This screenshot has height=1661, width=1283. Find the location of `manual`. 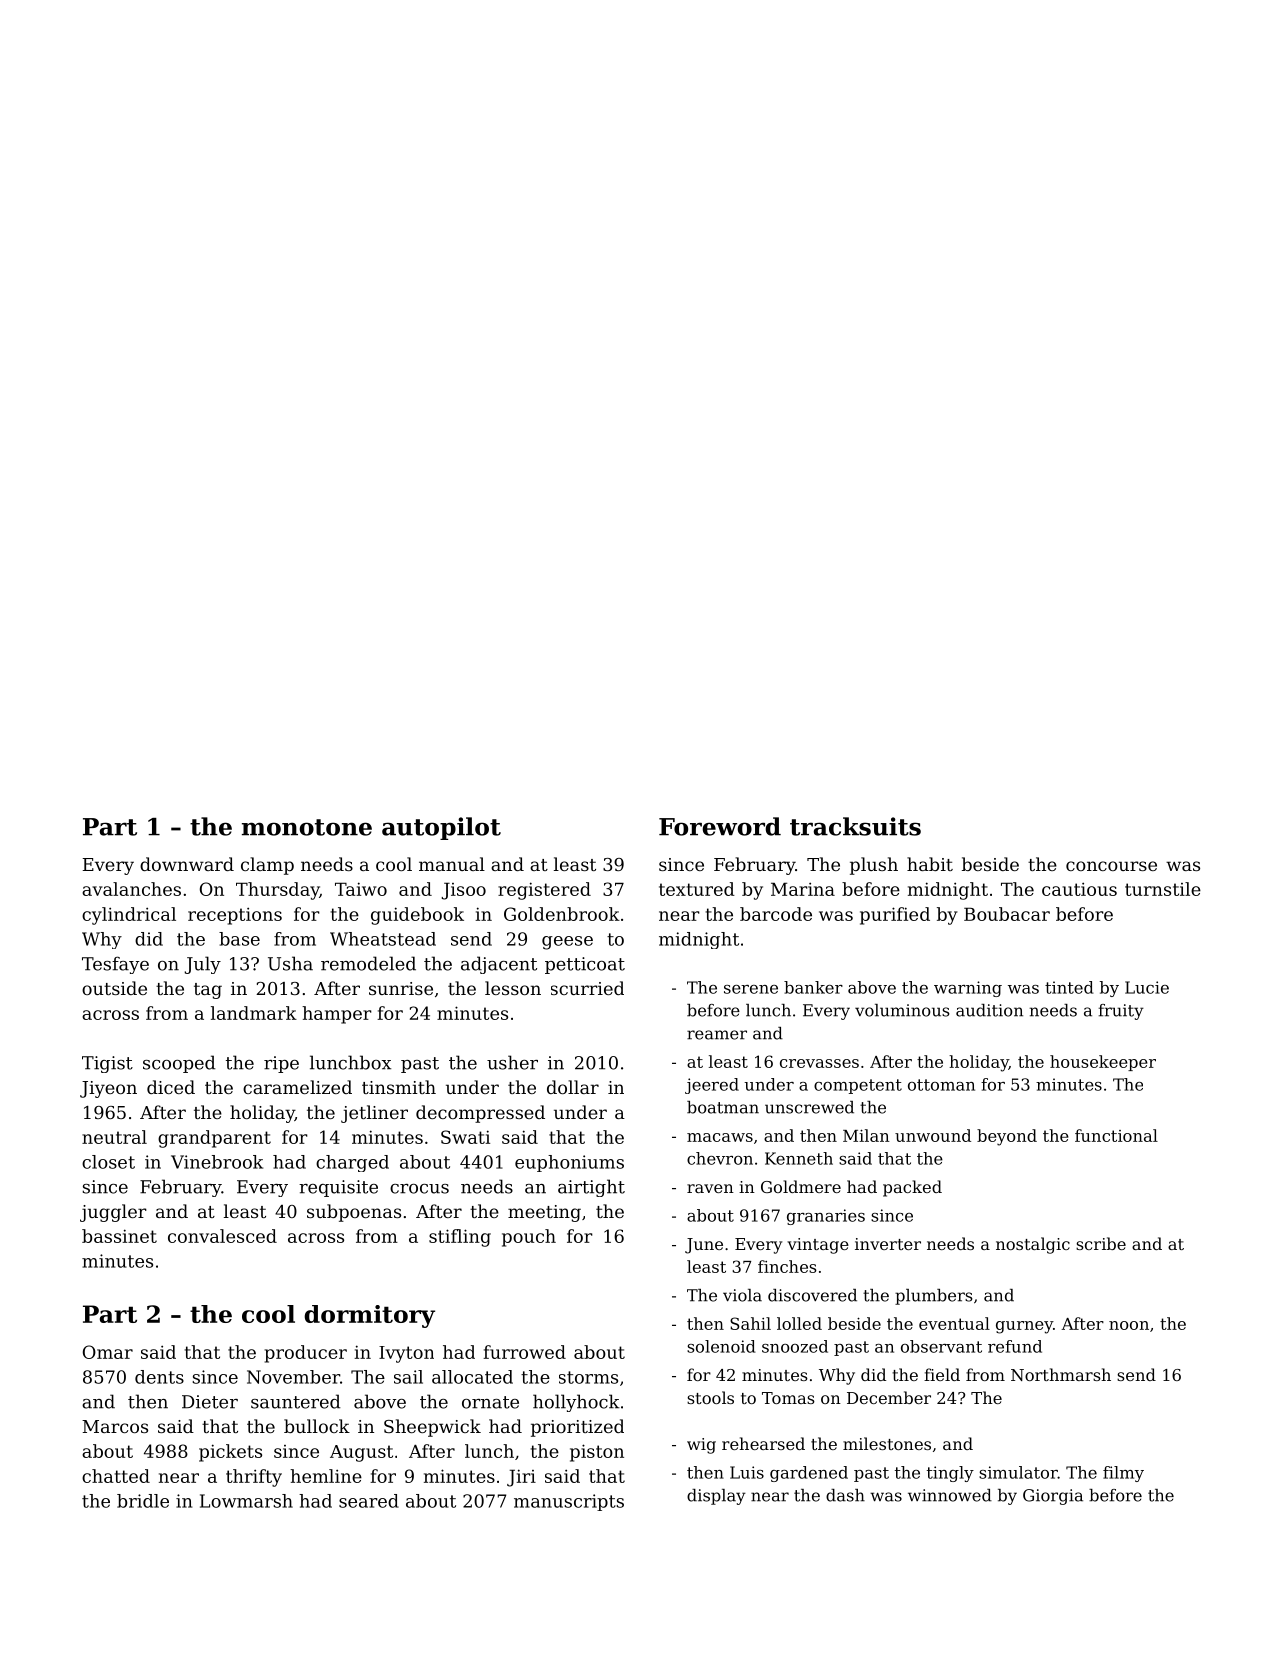

manual is located at coordinates (452, 864).
